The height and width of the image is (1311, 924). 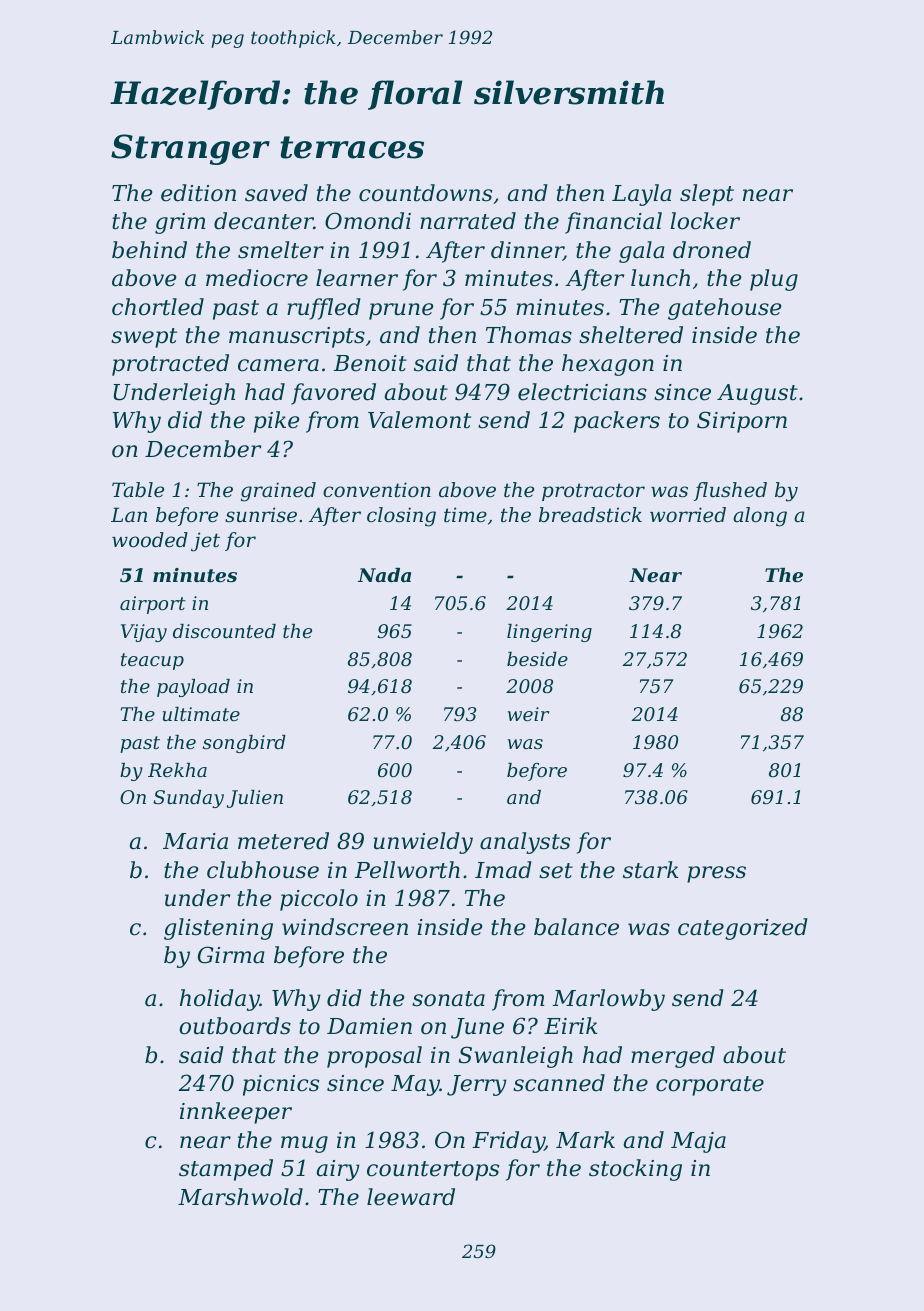 I want to click on Vijay, so click(x=144, y=633).
